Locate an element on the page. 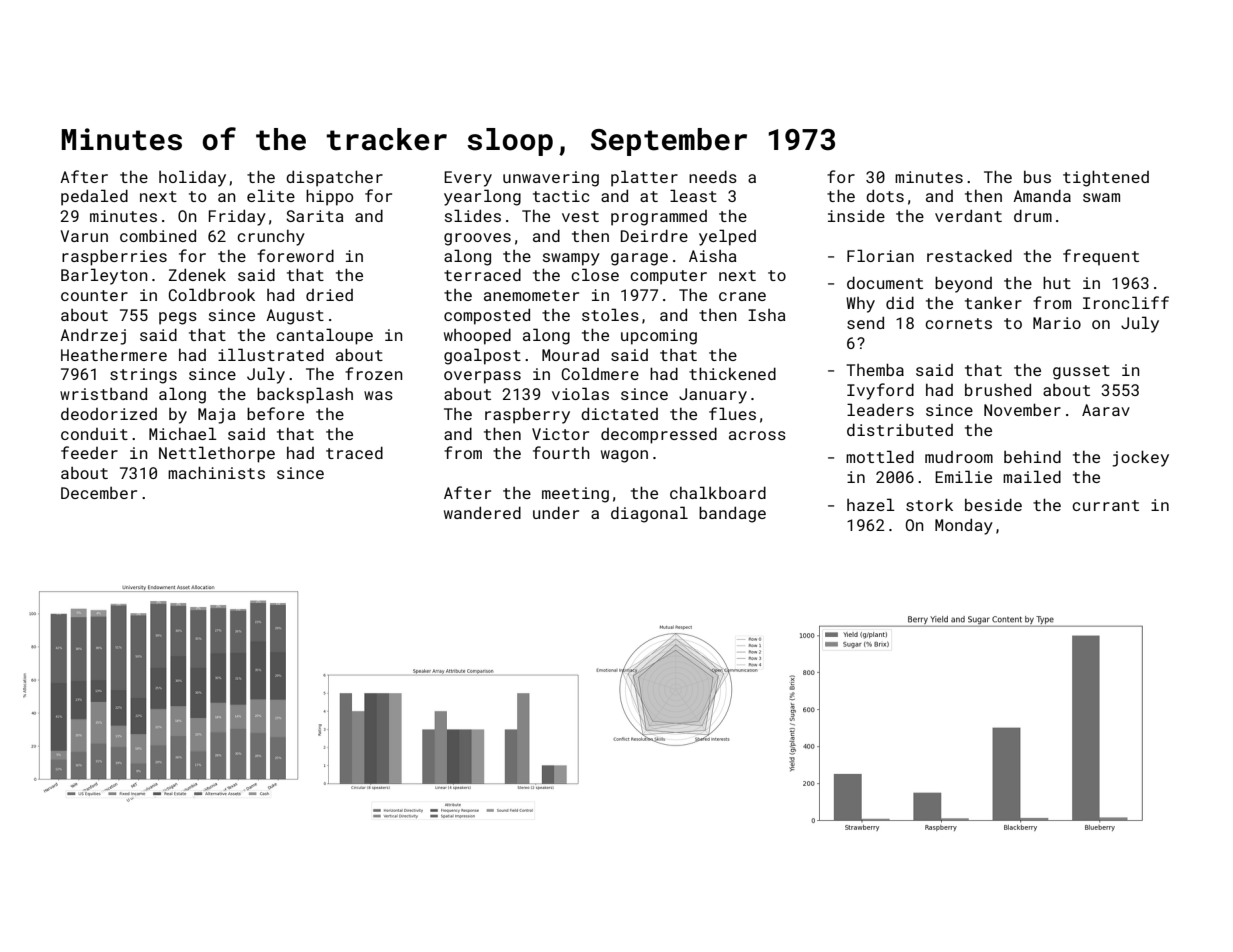 The width and height of the page is (1233, 952). terraced is located at coordinates (482, 274).
